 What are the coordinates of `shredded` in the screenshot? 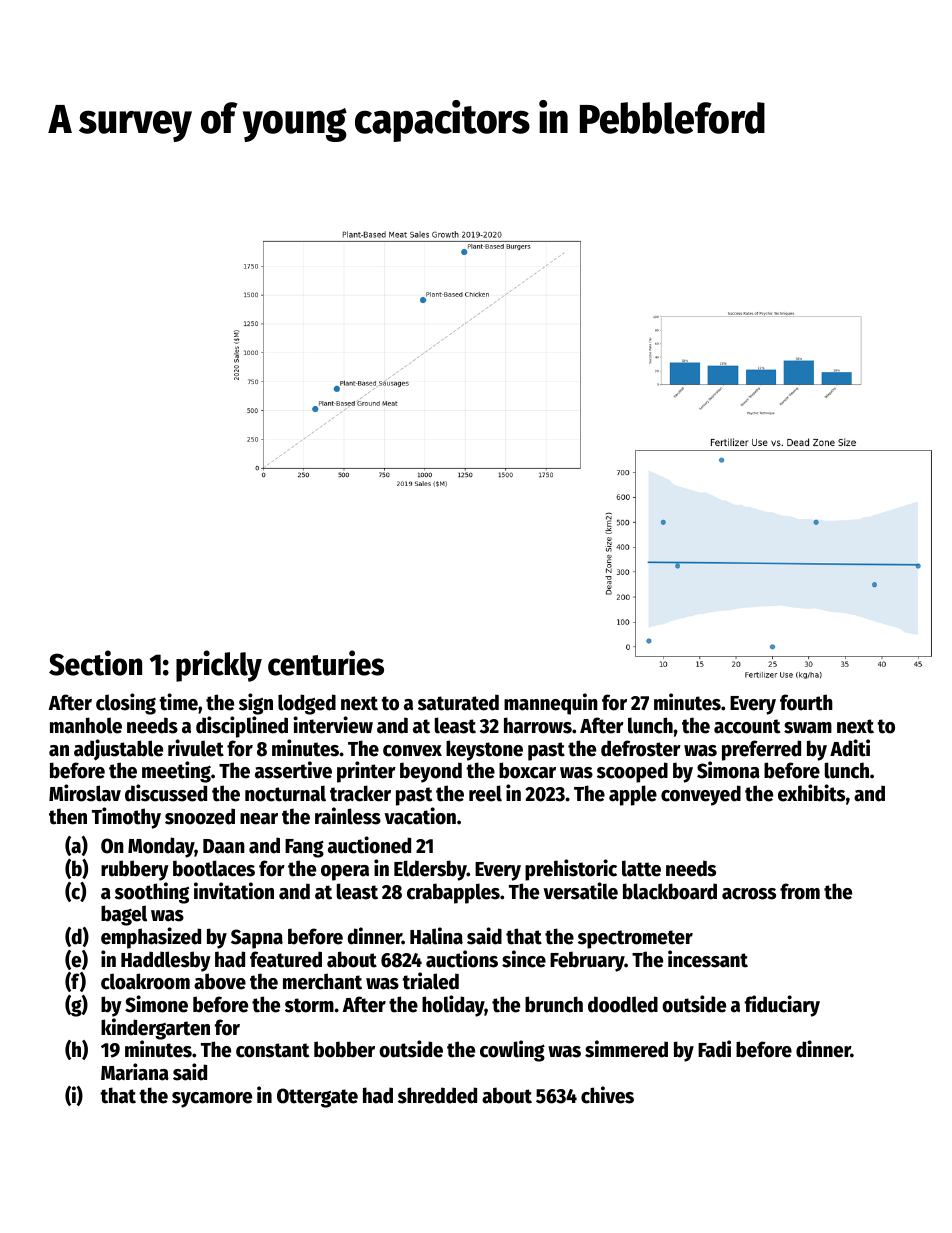 It's located at (437, 1095).
